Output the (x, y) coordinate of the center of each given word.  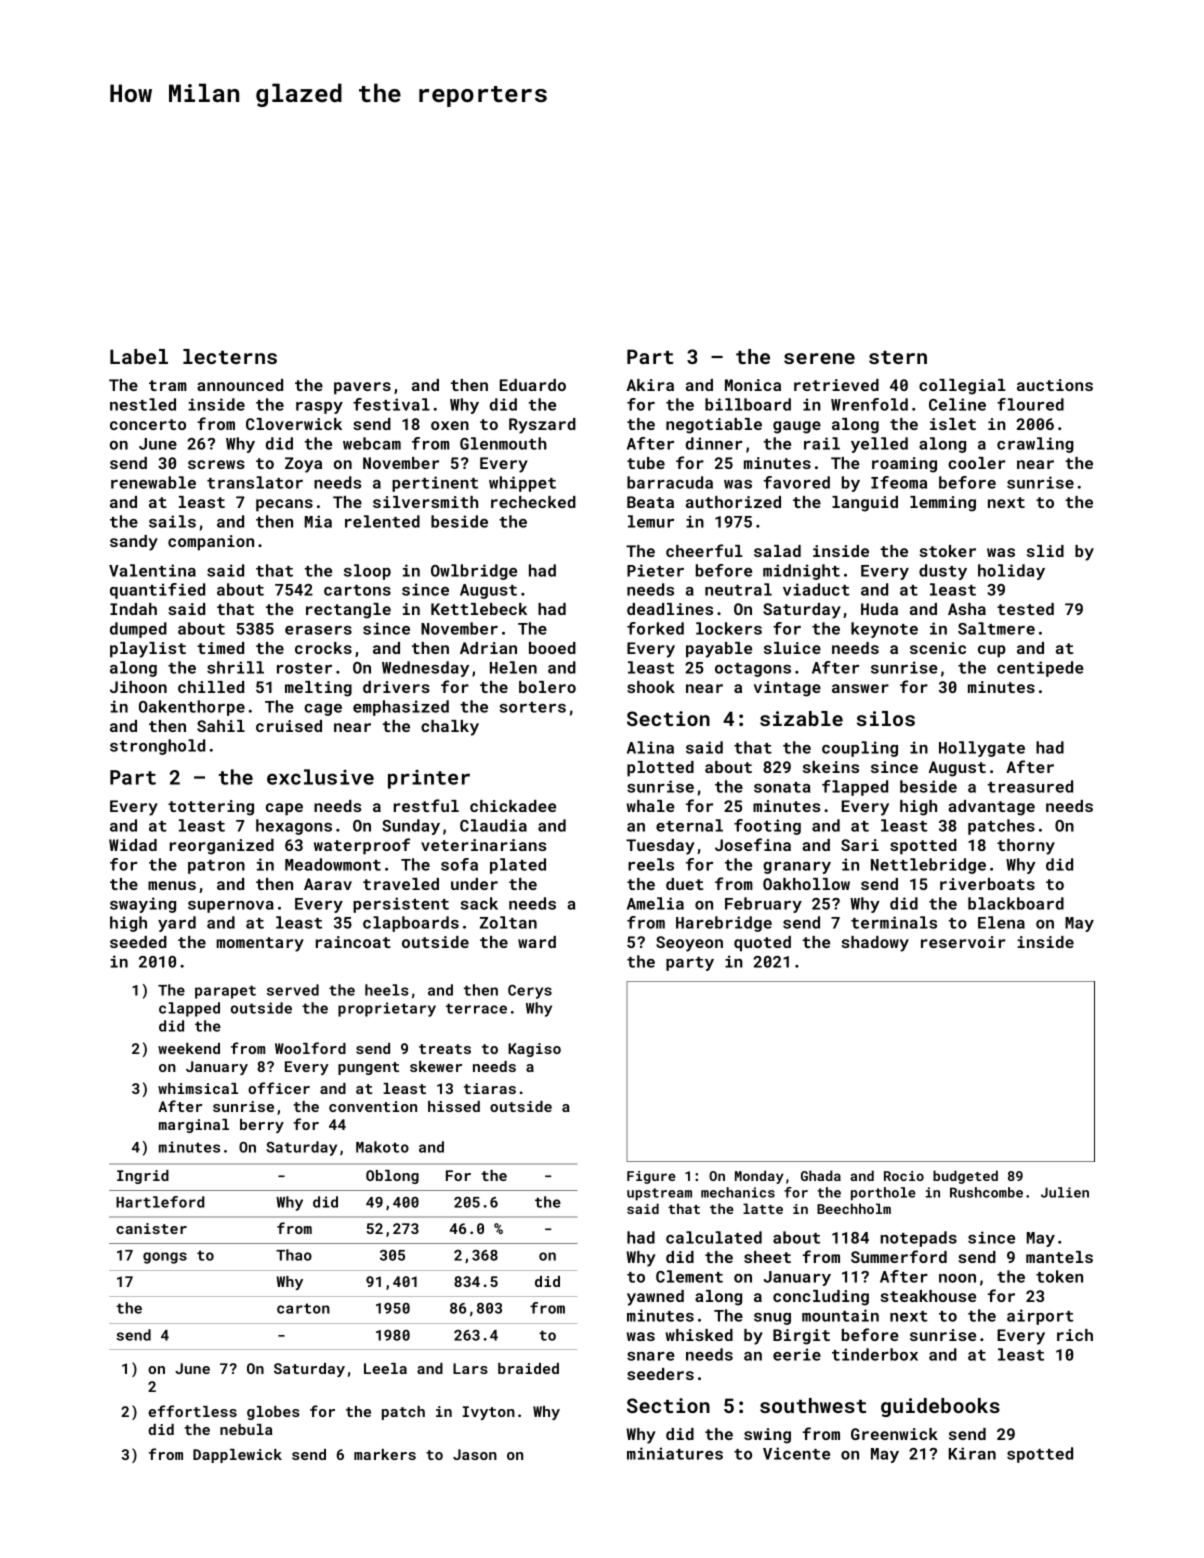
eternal (689, 825)
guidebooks (940, 1407)
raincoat (353, 942)
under (474, 884)
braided (528, 1368)
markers (385, 1454)
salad (777, 551)
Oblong (392, 1177)
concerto (148, 424)
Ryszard (542, 426)
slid (1045, 551)
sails (172, 521)
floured (1030, 404)
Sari (860, 845)
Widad (133, 845)
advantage (991, 808)
